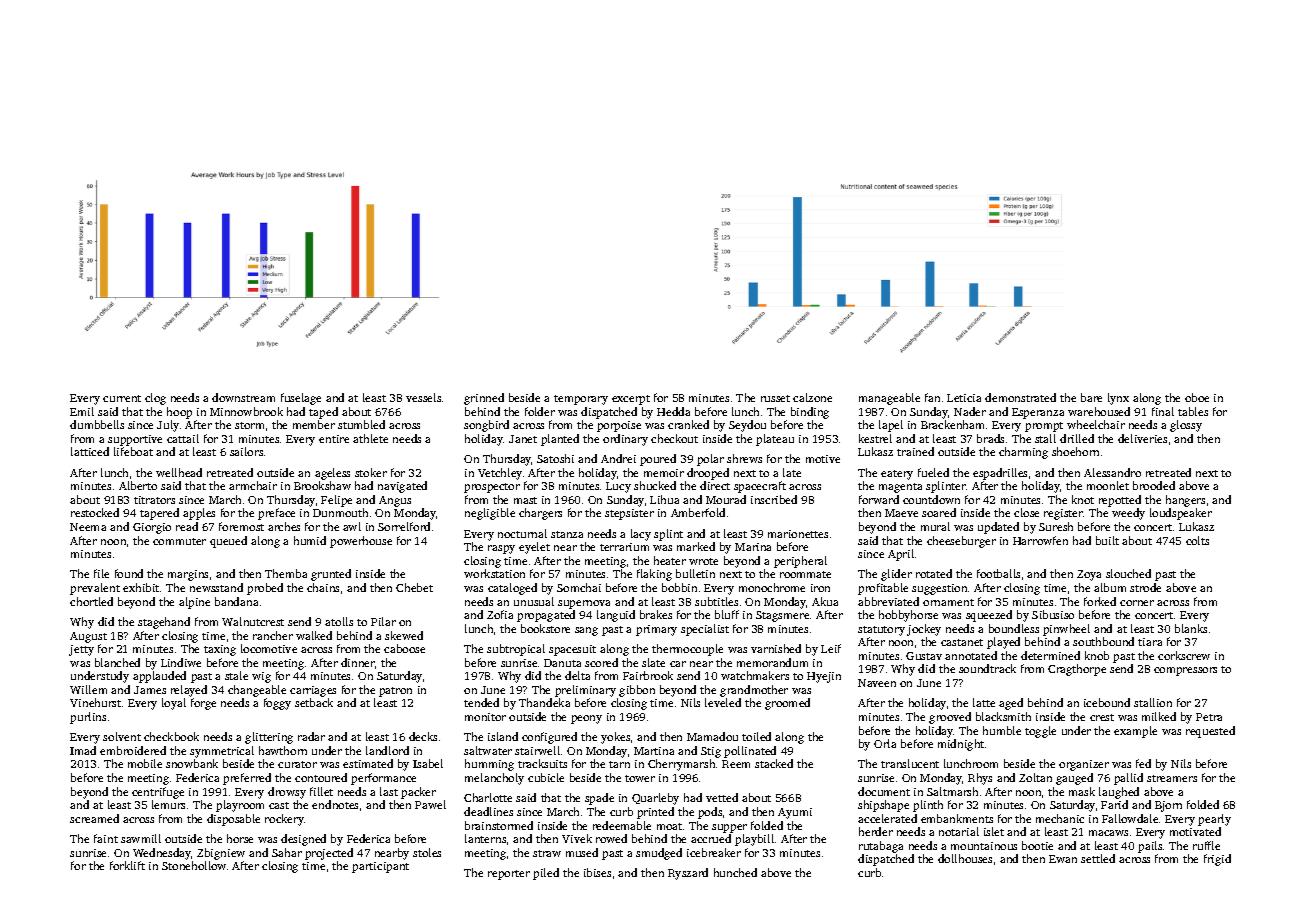 The width and height of the image is (1308, 924). What do you see at coordinates (735, 872) in the image?
I see `hunched` at bounding box center [735, 872].
